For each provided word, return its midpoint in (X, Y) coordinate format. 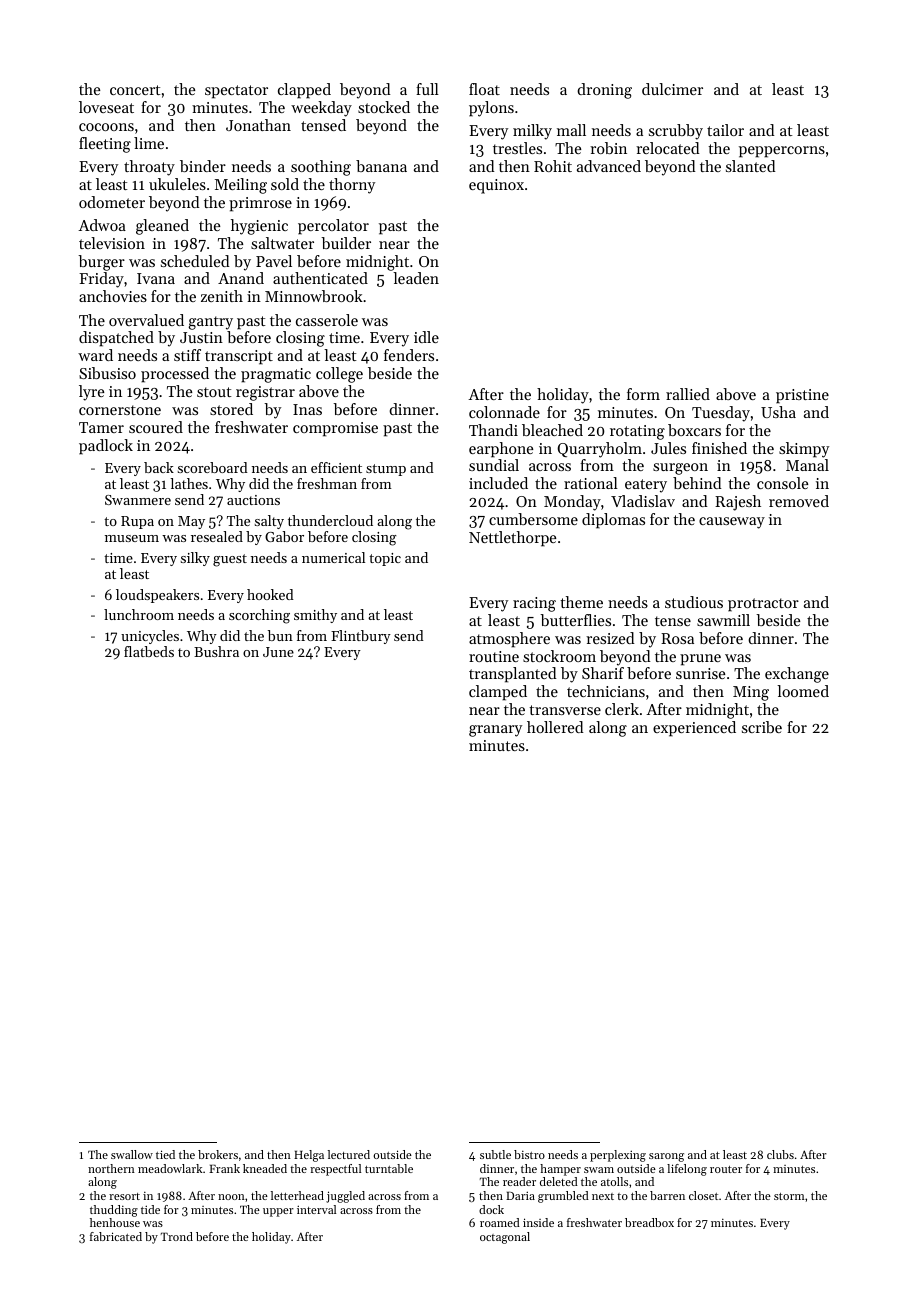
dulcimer (672, 89)
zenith (222, 296)
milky (532, 132)
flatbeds (149, 651)
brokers (218, 1154)
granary (495, 731)
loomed (803, 691)
